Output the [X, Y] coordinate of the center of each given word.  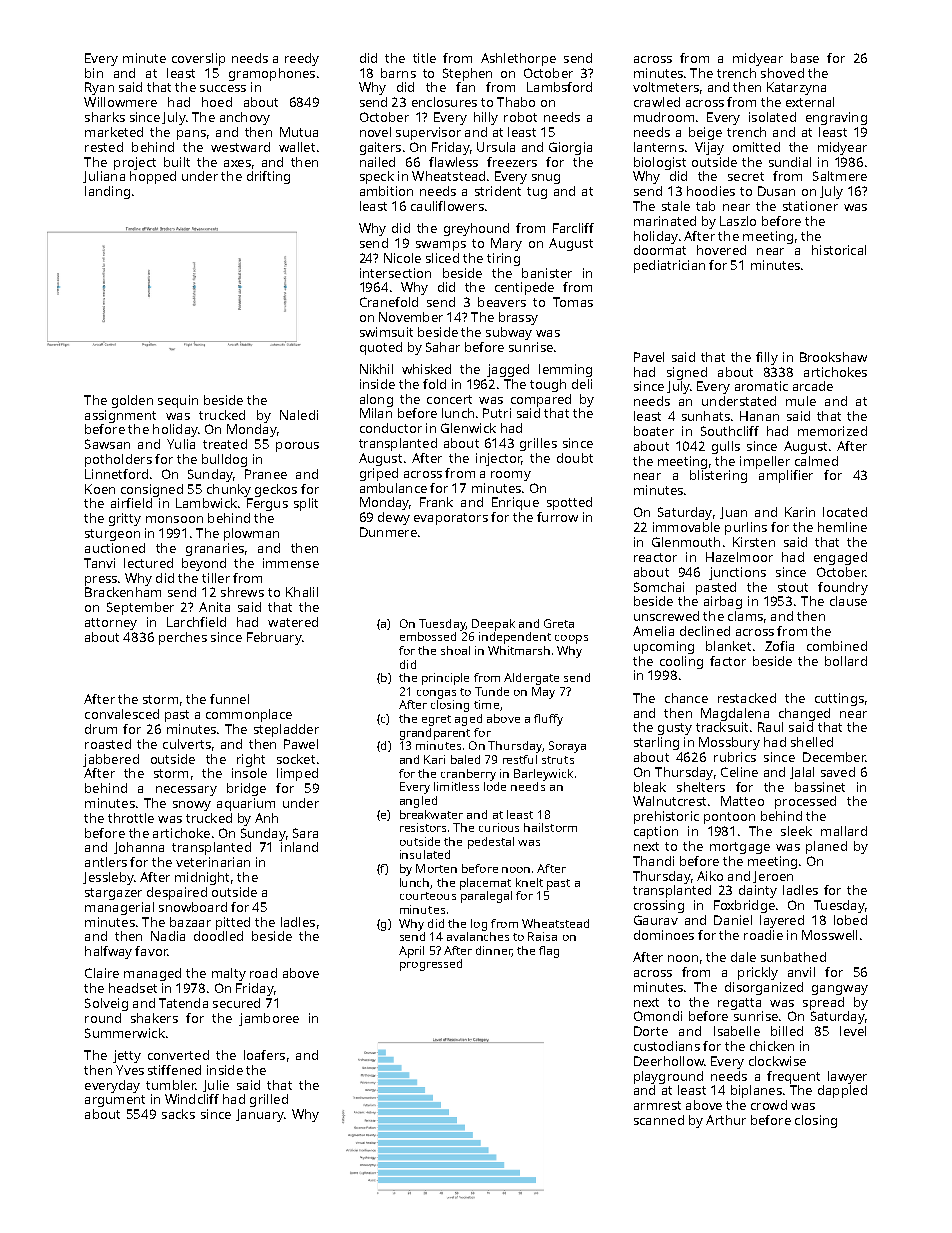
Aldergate [531, 679]
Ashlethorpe [518, 59]
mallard [844, 831]
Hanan [759, 416]
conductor [391, 428]
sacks [178, 1114]
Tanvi [99, 563]
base [805, 58]
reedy [302, 59]
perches [183, 638]
